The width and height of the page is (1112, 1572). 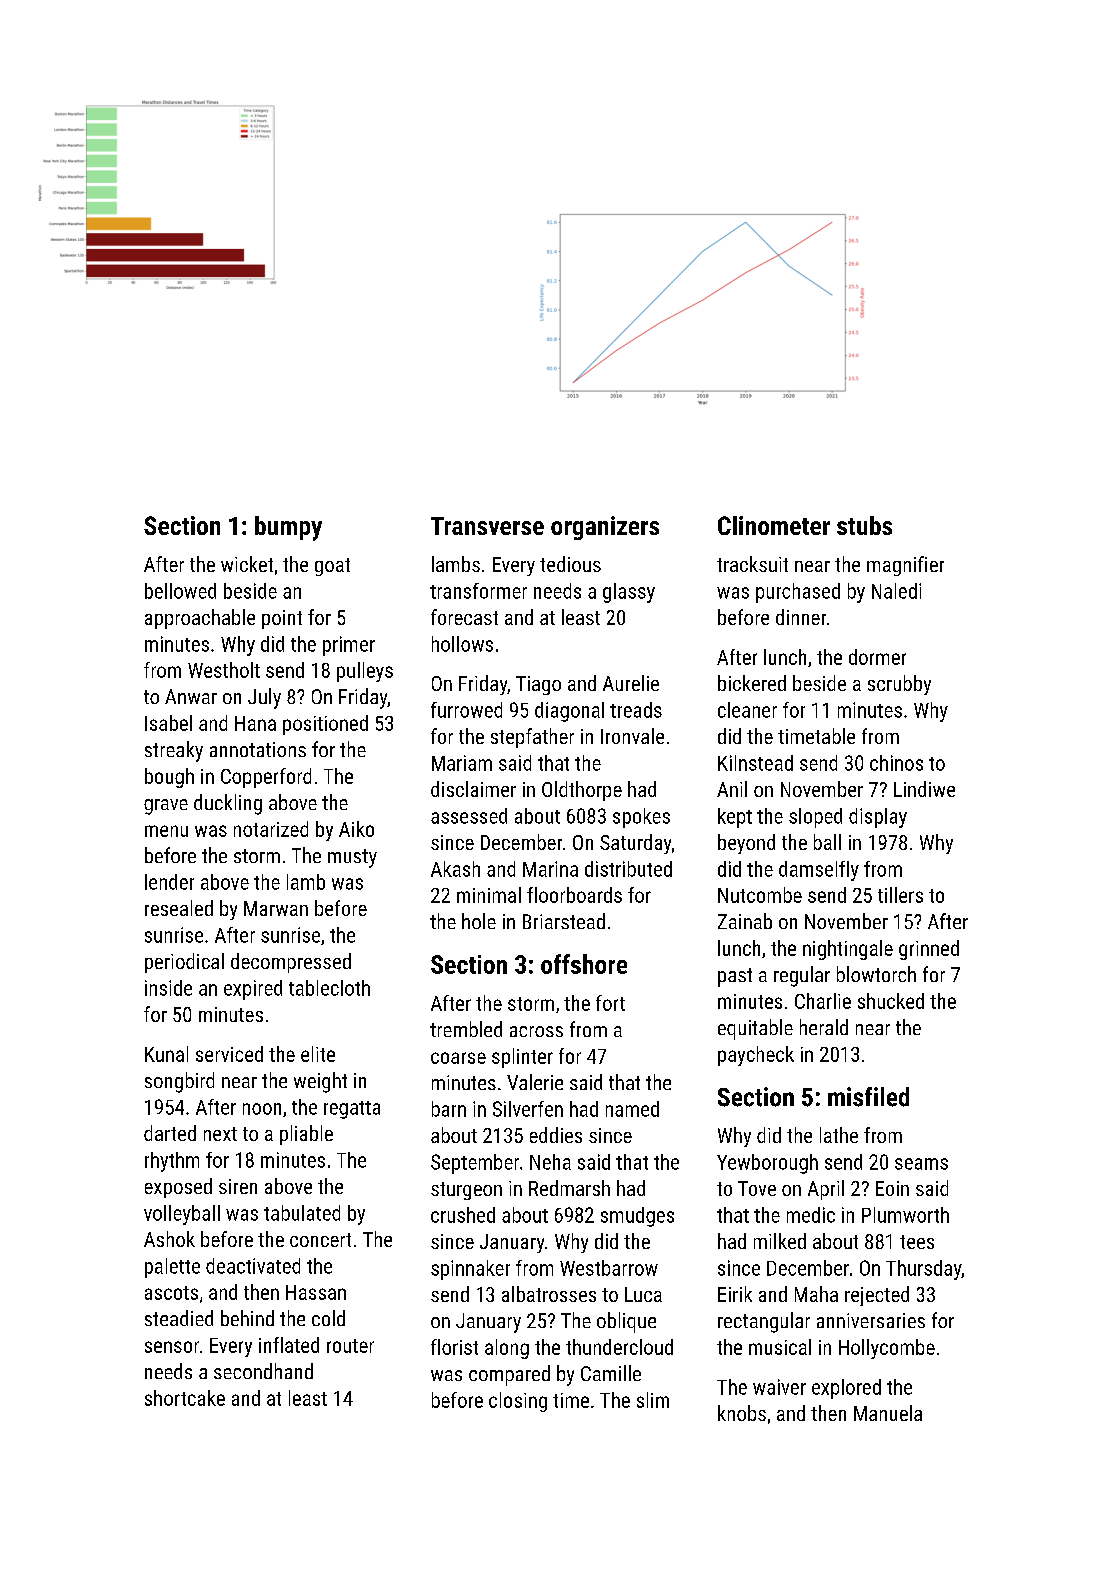 What do you see at coordinates (171, 1293) in the page?
I see `ascots` at bounding box center [171, 1293].
